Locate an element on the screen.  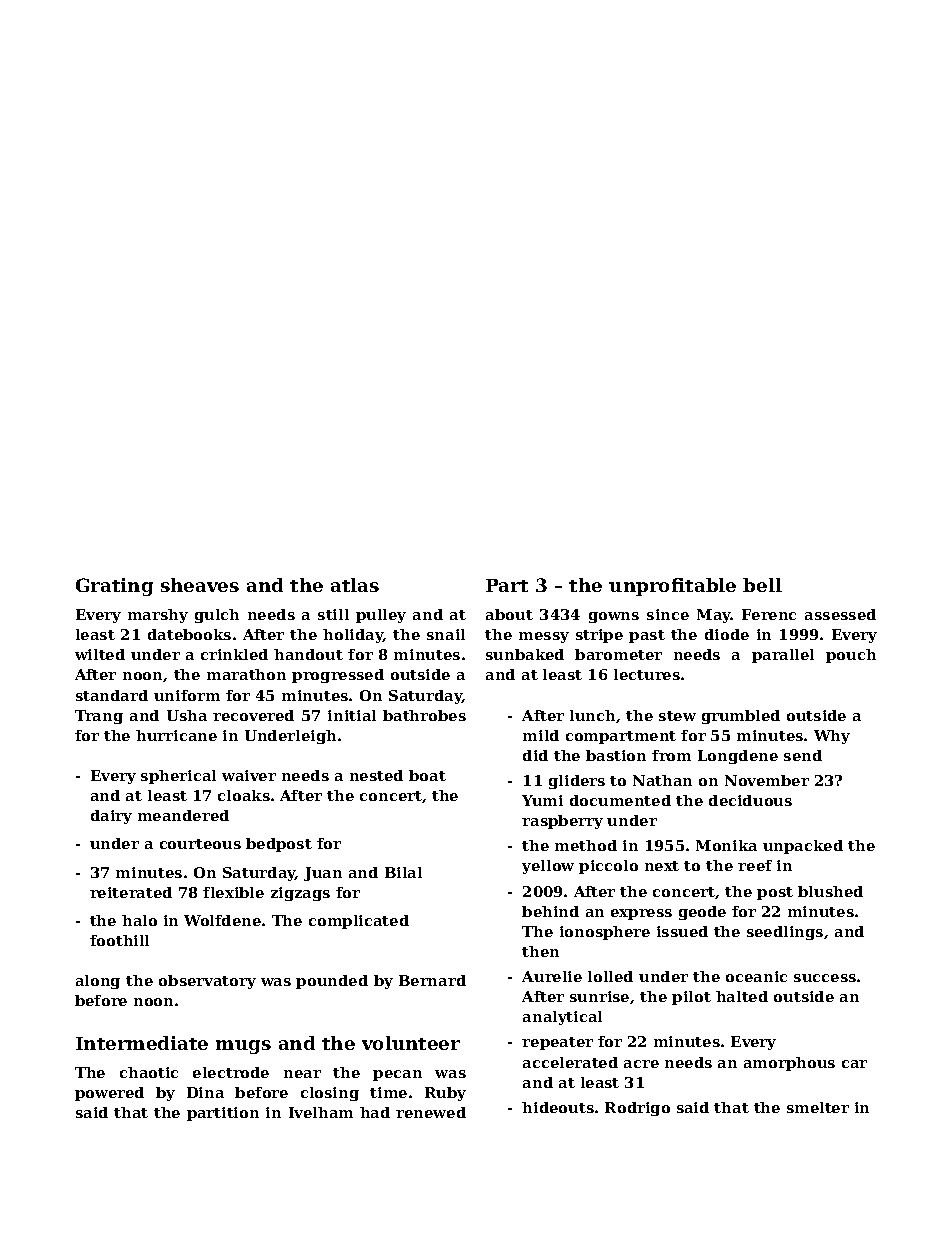
dairy is located at coordinates (111, 817).
